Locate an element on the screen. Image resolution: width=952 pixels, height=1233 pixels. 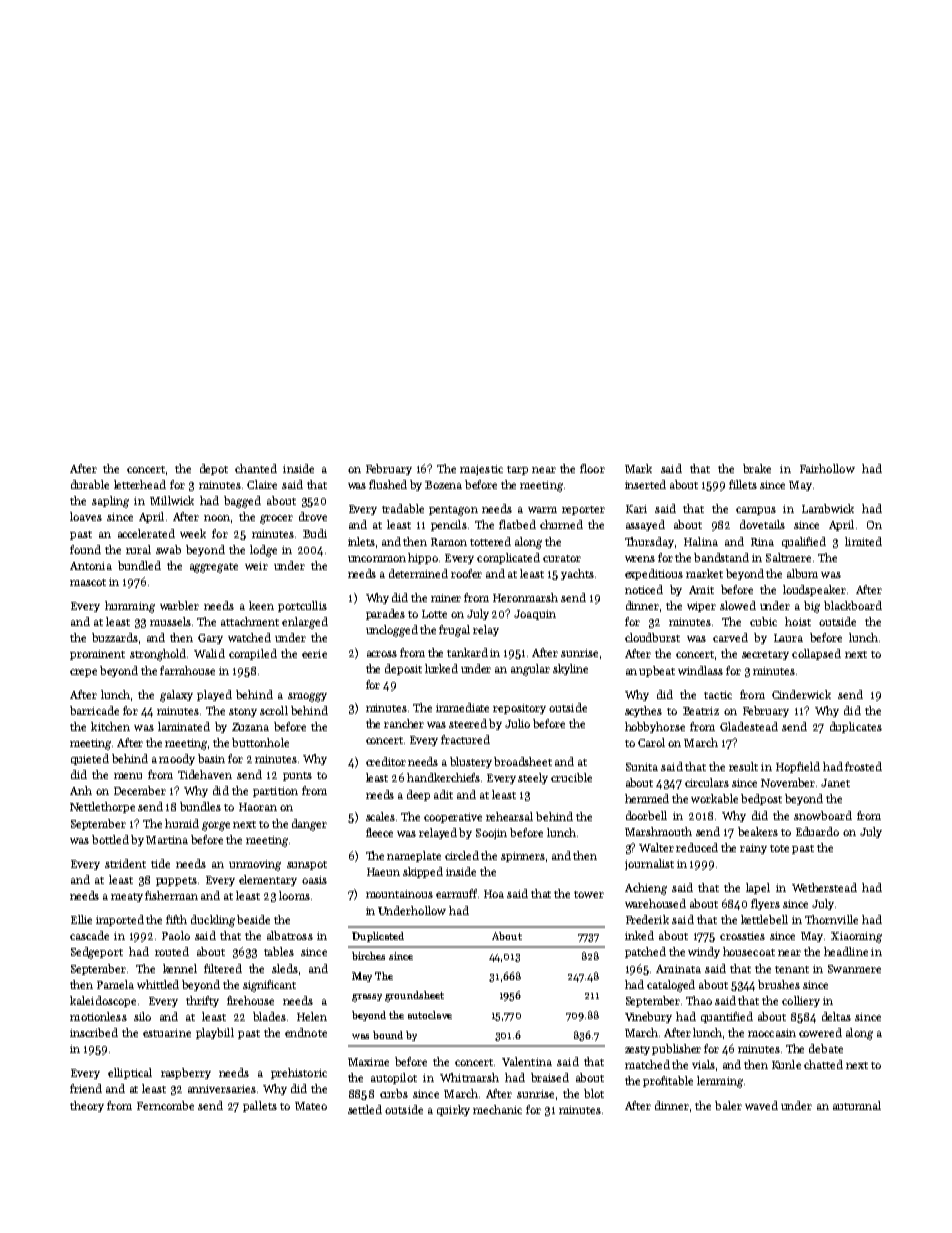
duplicates is located at coordinates (856, 727).
